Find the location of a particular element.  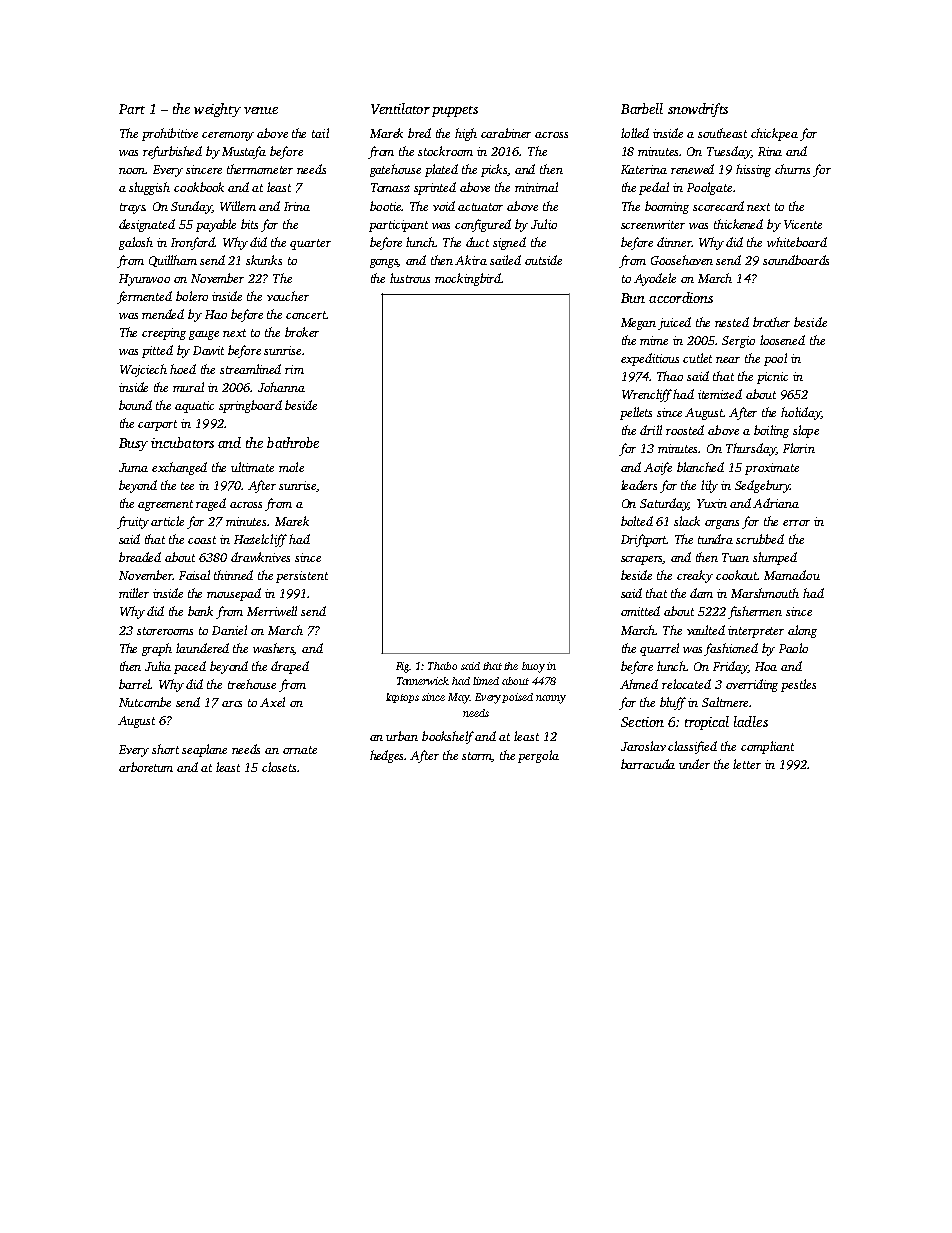

hedges is located at coordinates (387, 756).
